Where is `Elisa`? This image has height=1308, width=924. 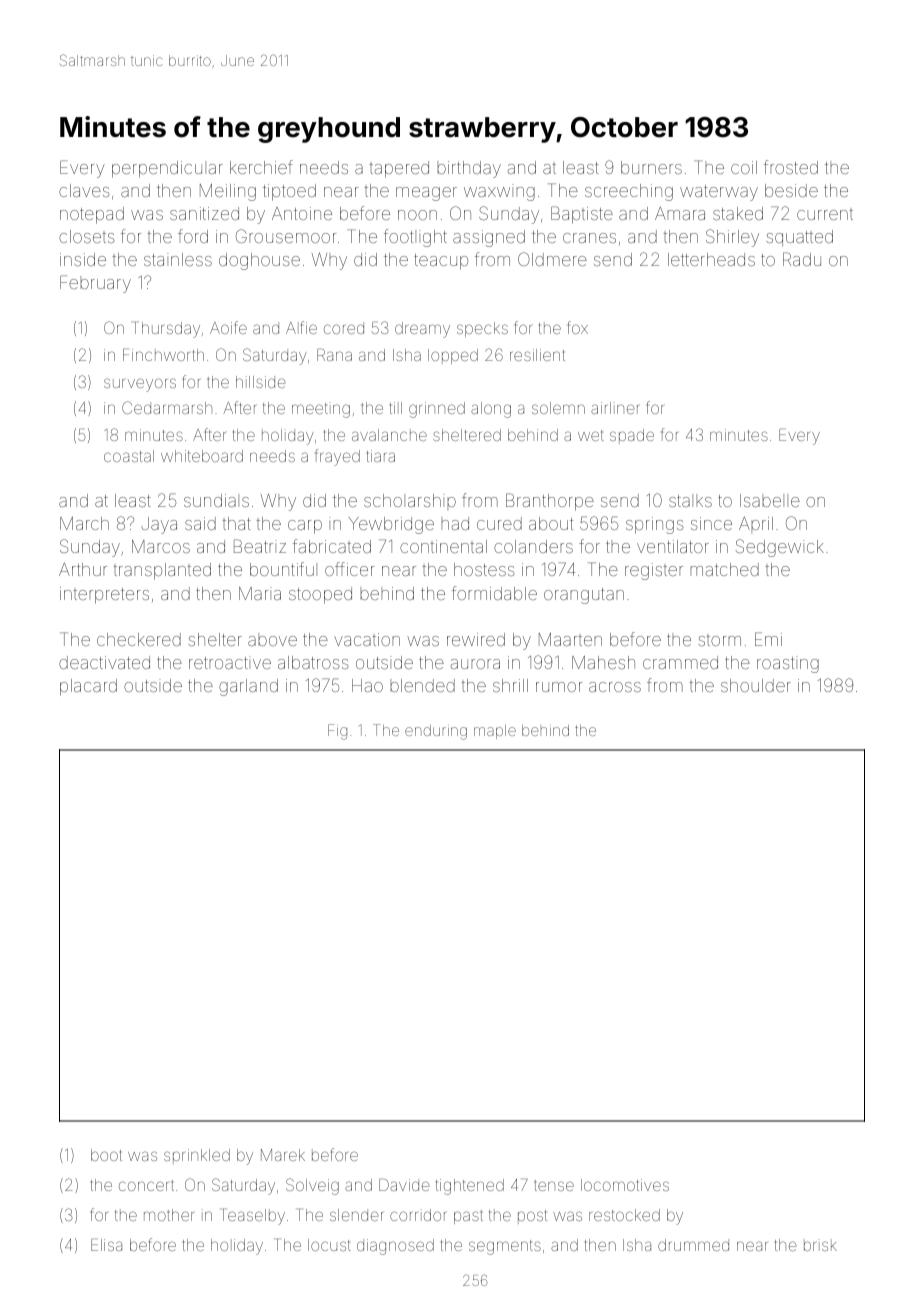
Elisa is located at coordinates (106, 1245).
